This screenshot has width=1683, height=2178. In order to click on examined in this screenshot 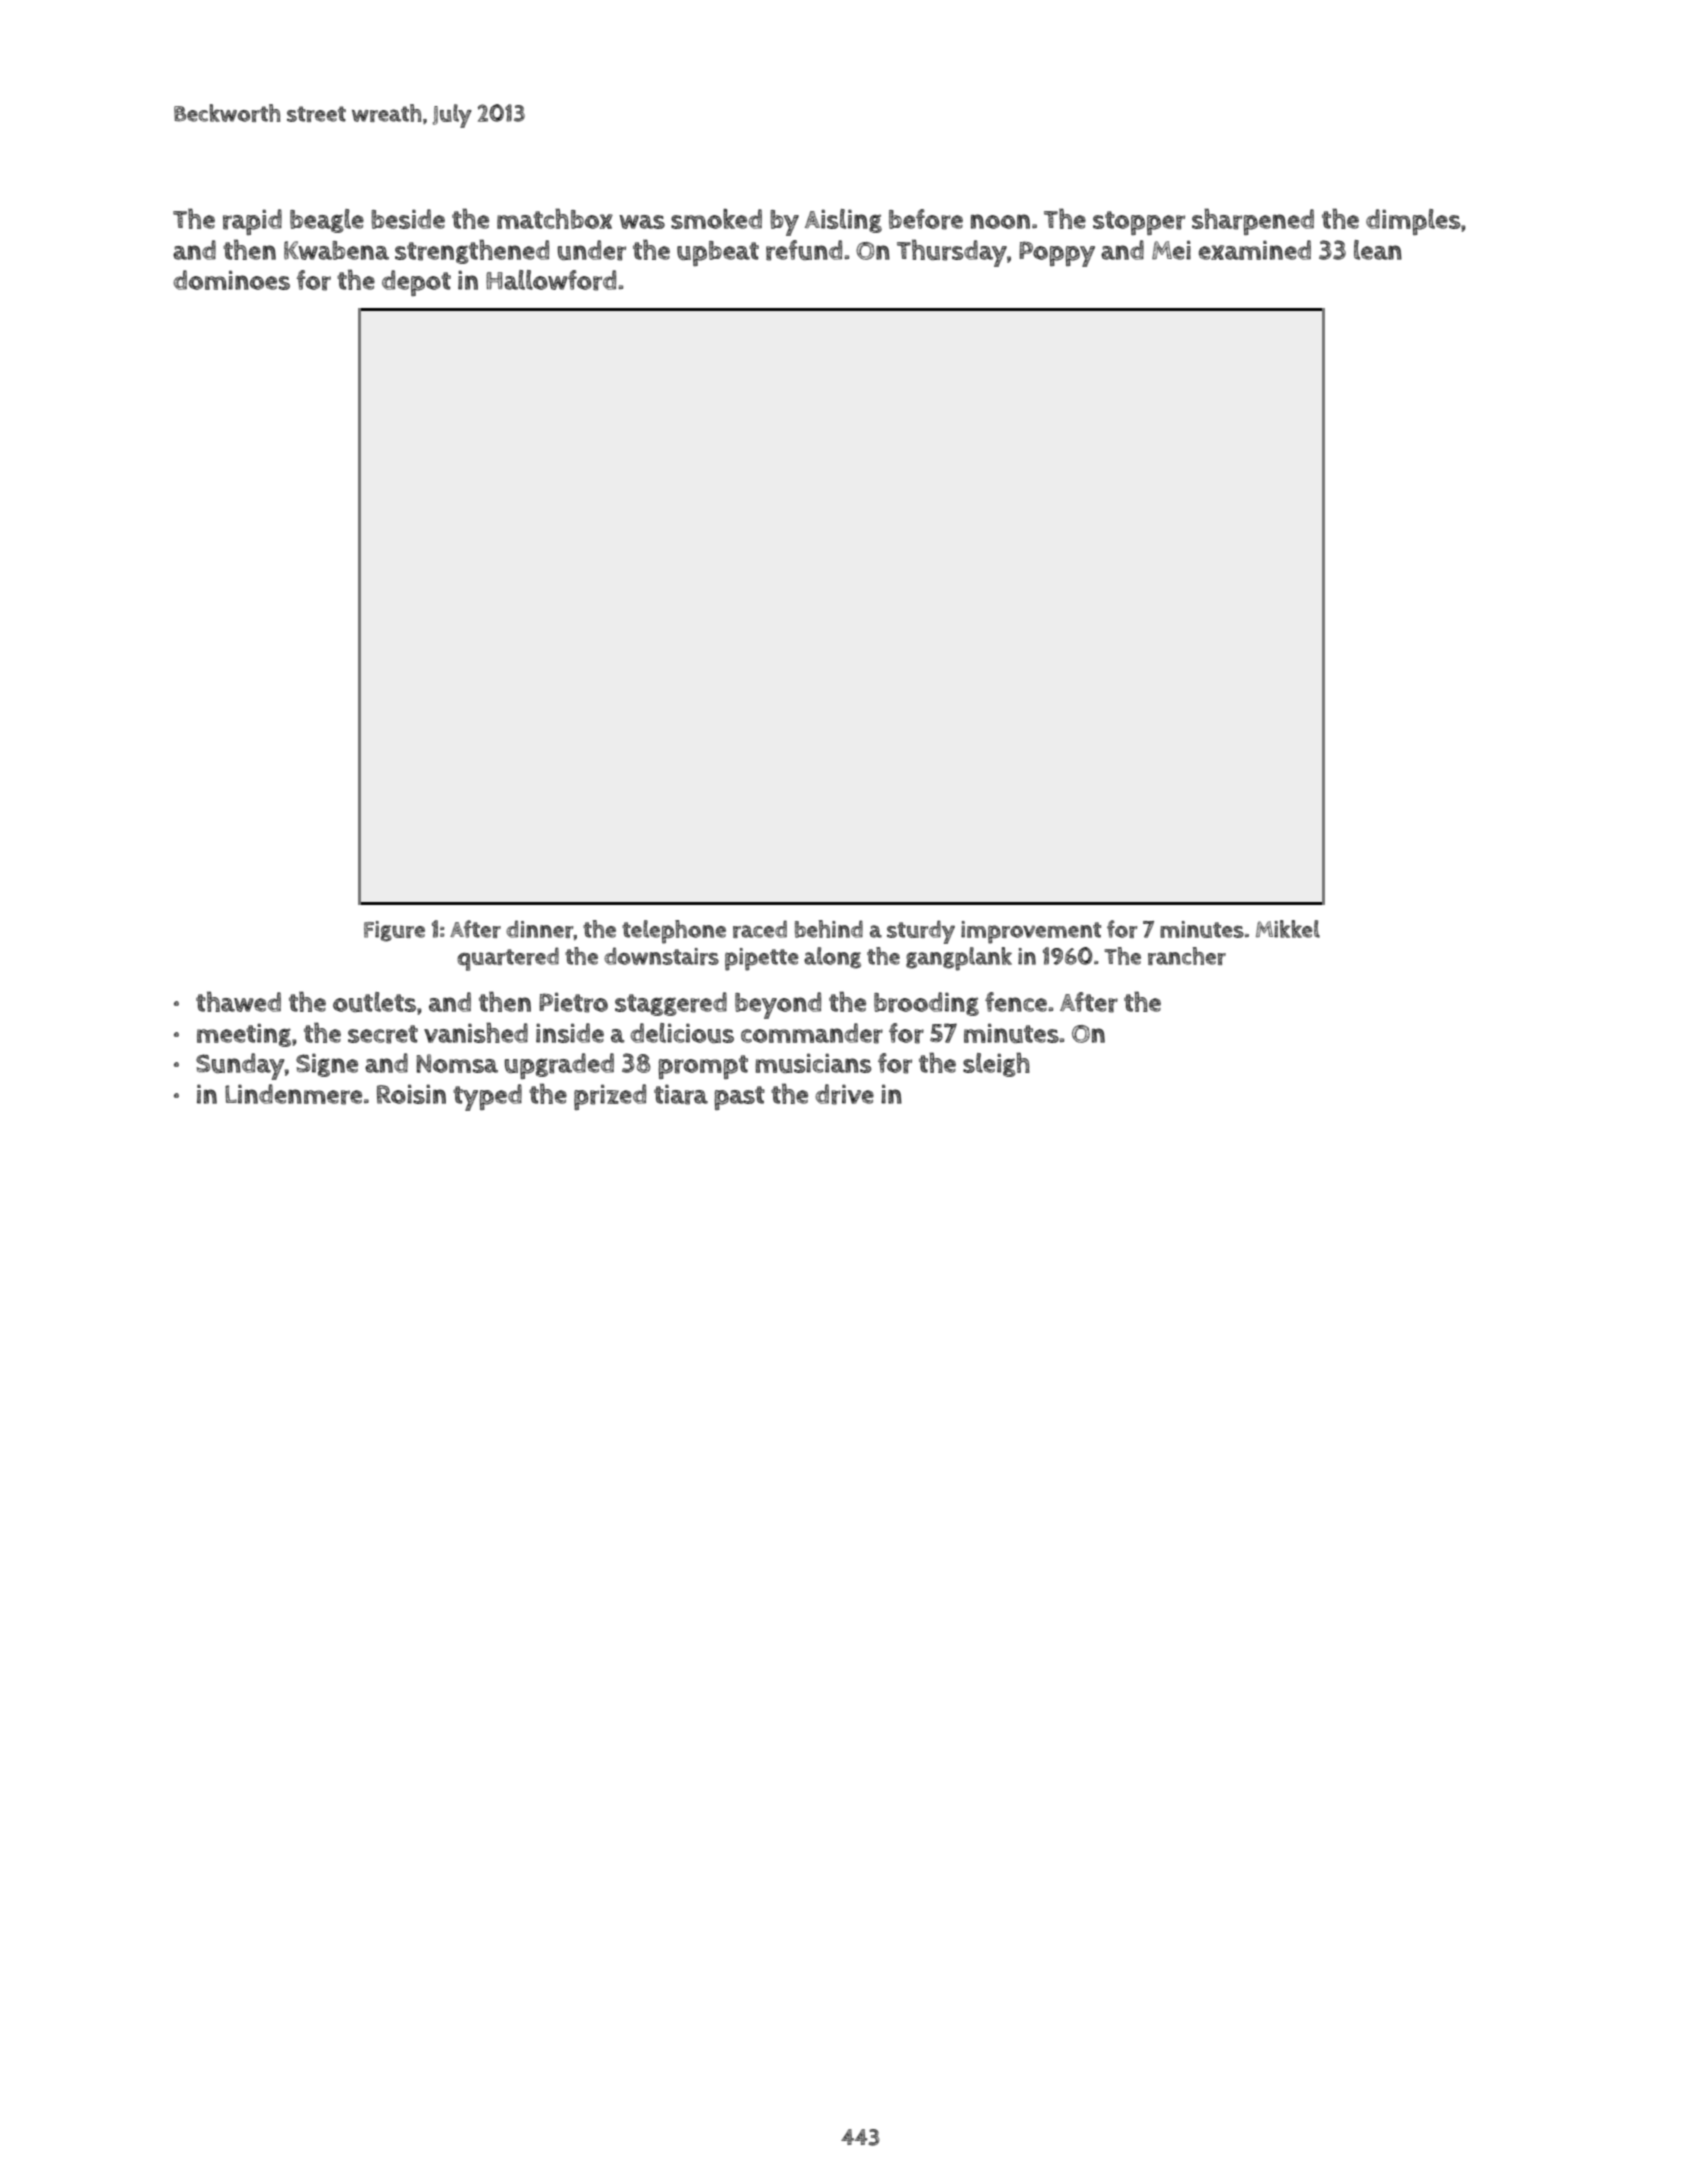, I will do `click(1255, 250)`.
